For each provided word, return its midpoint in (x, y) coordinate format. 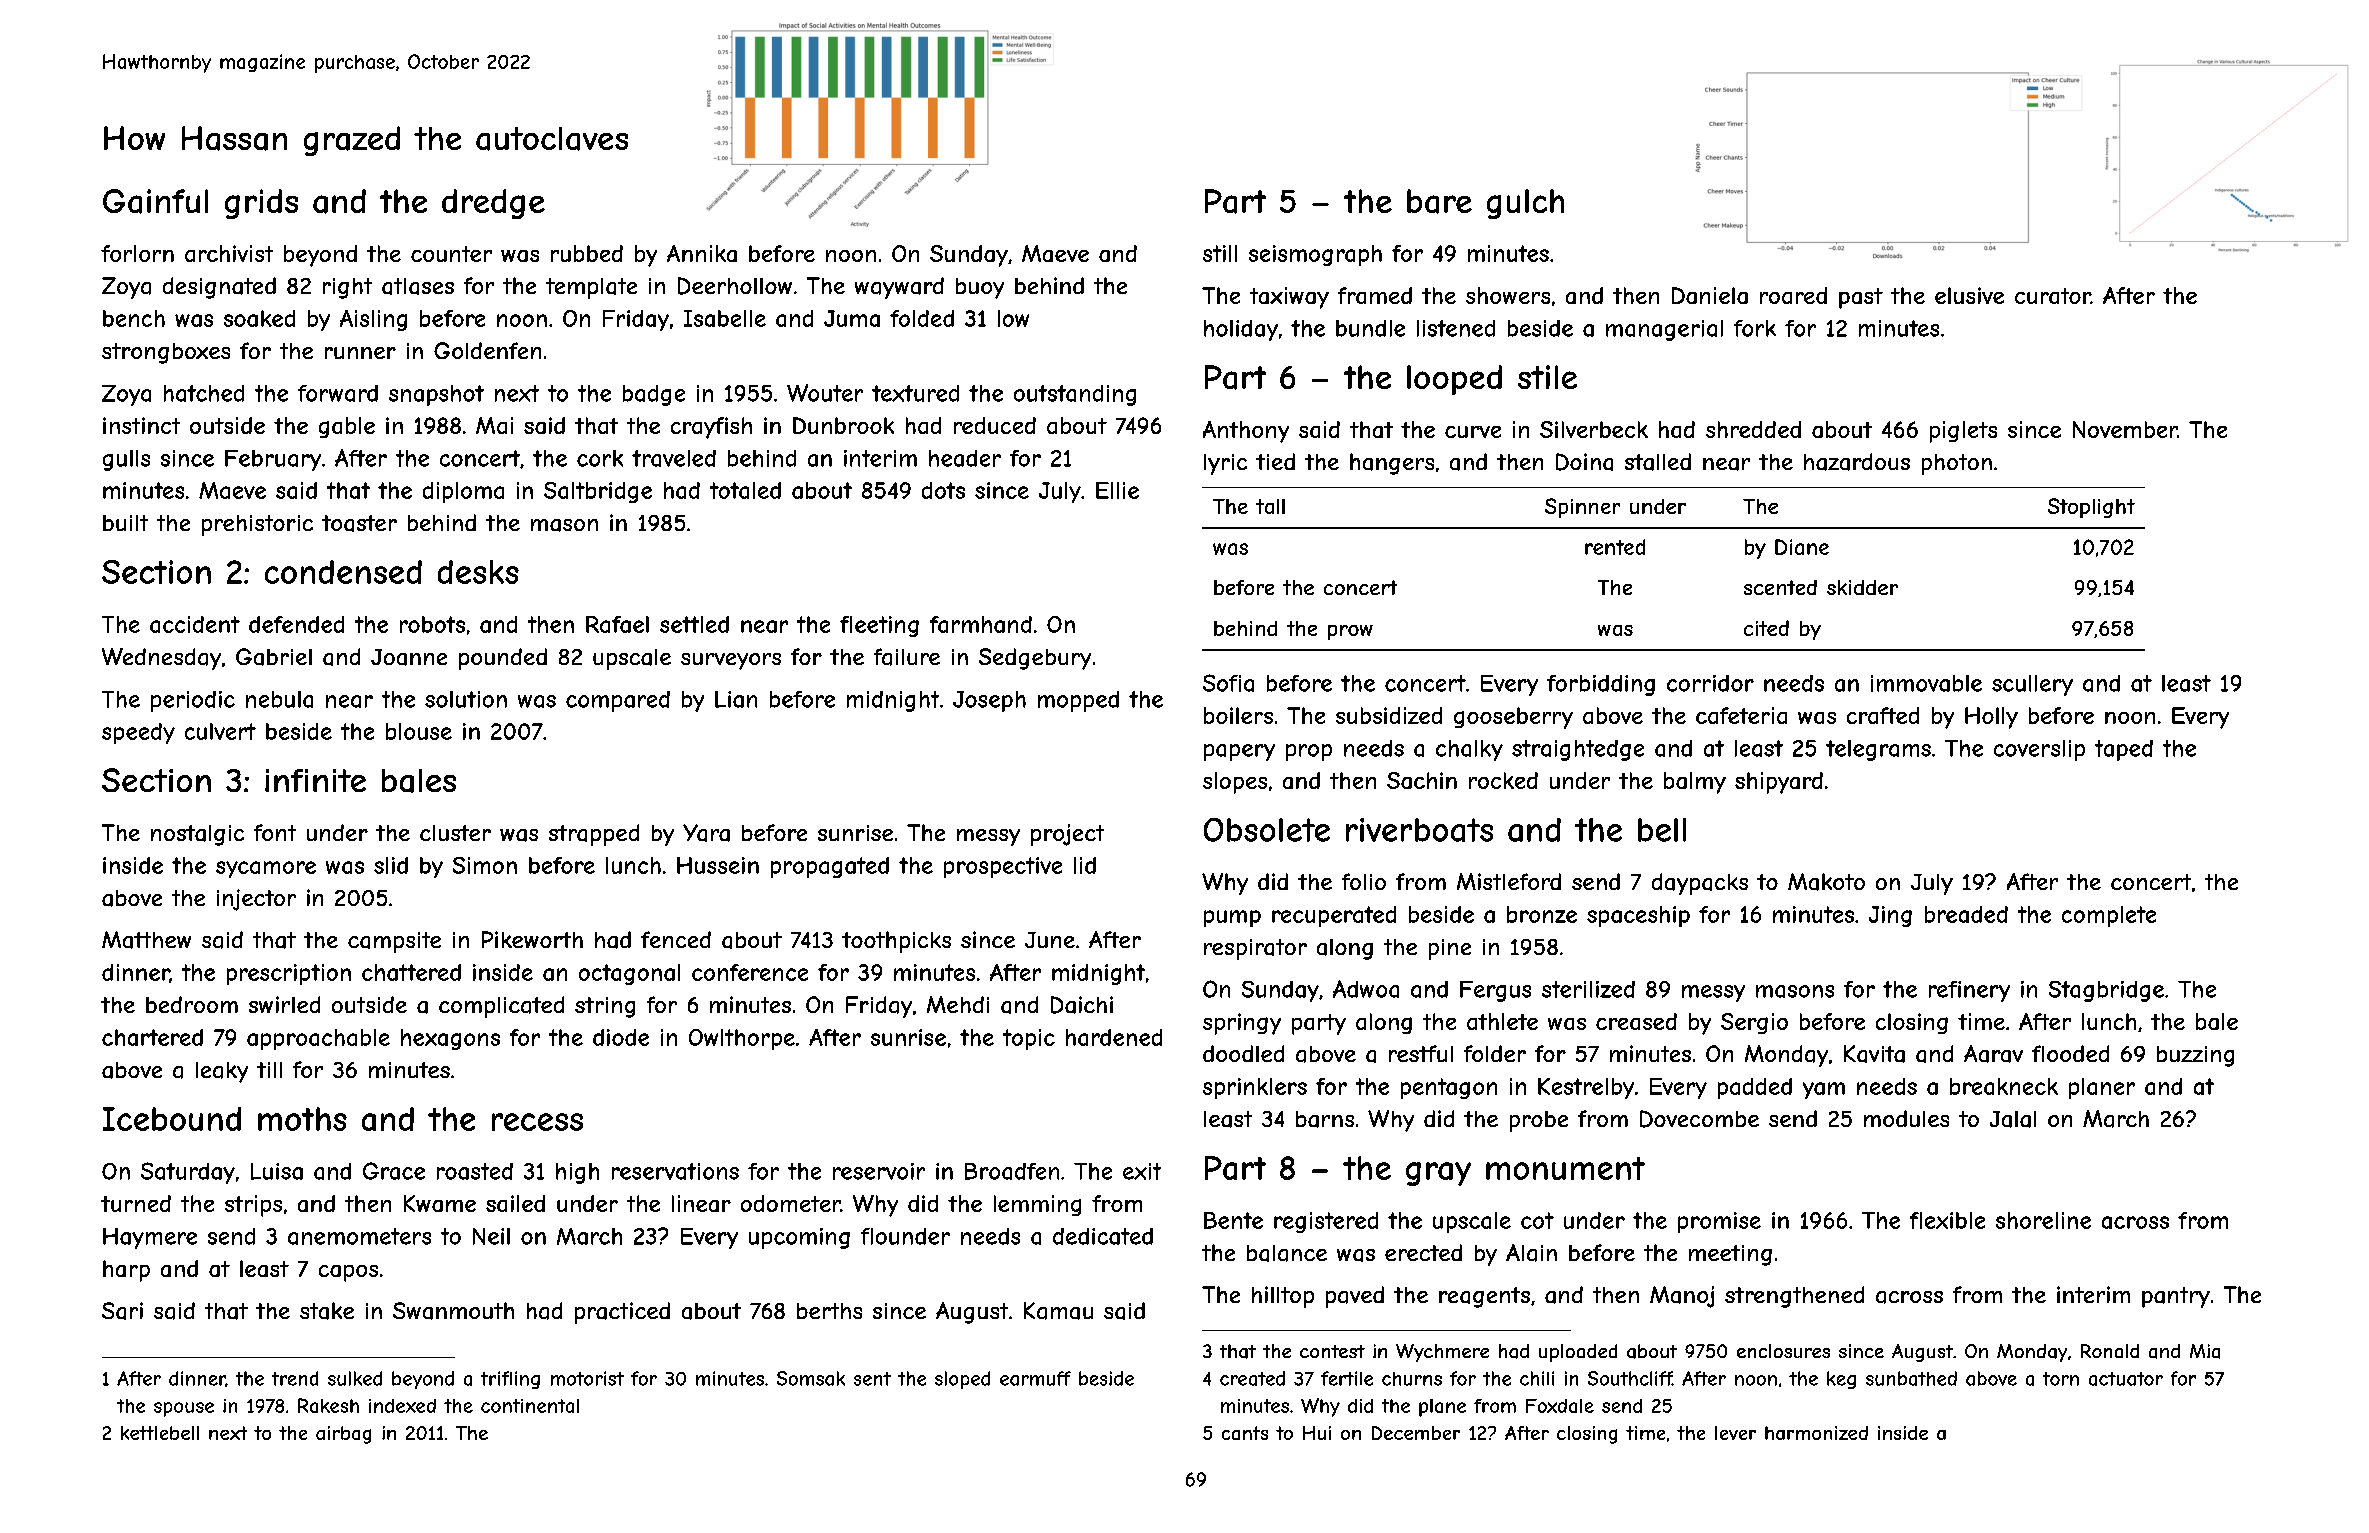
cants (1245, 1433)
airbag (343, 1435)
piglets (1963, 432)
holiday (1241, 330)
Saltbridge (598, 492)
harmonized (1816, 1433)
